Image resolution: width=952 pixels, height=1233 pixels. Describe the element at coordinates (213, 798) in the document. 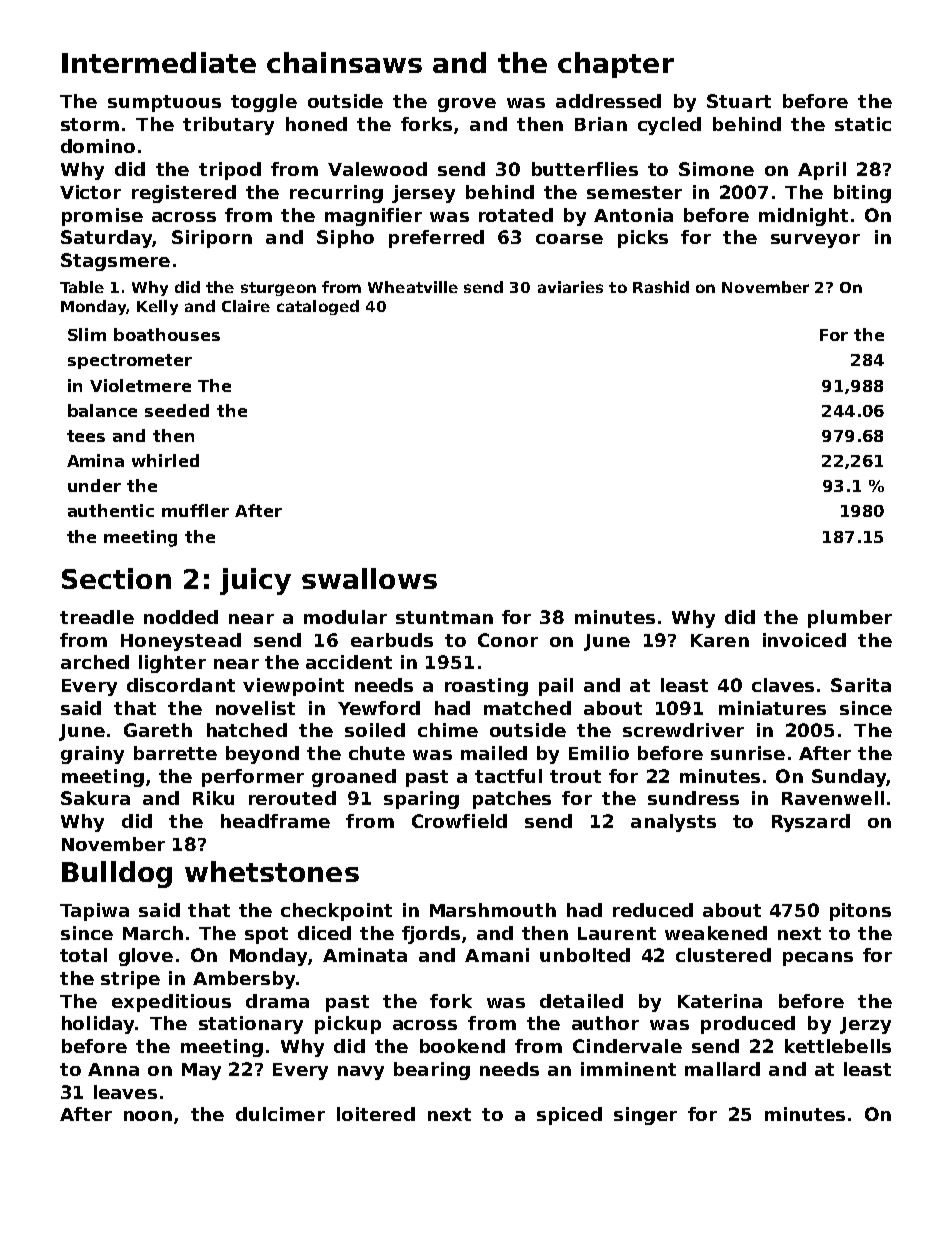

I see `Riku` at that location.
